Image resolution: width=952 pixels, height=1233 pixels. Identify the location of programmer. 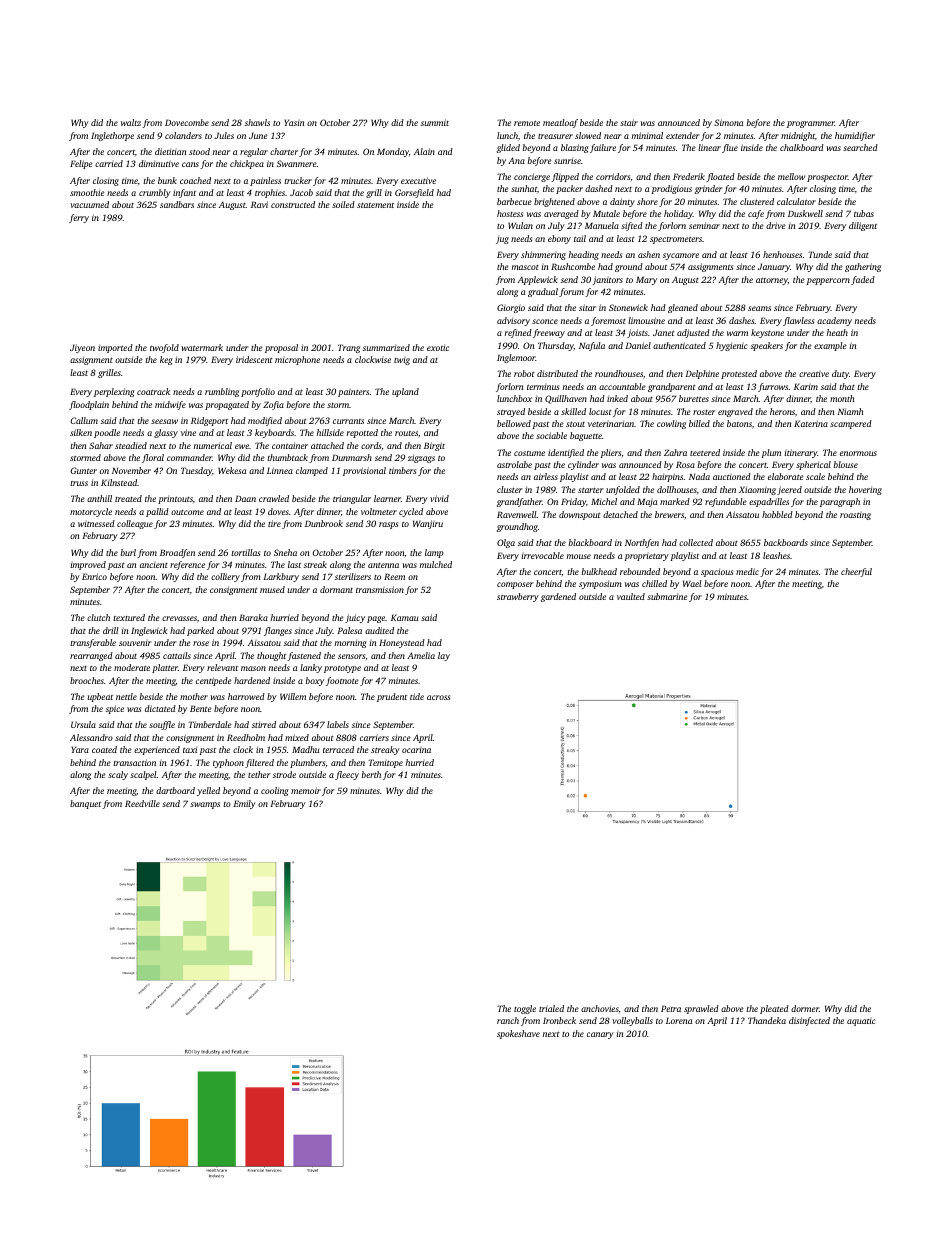
(811, 124).
